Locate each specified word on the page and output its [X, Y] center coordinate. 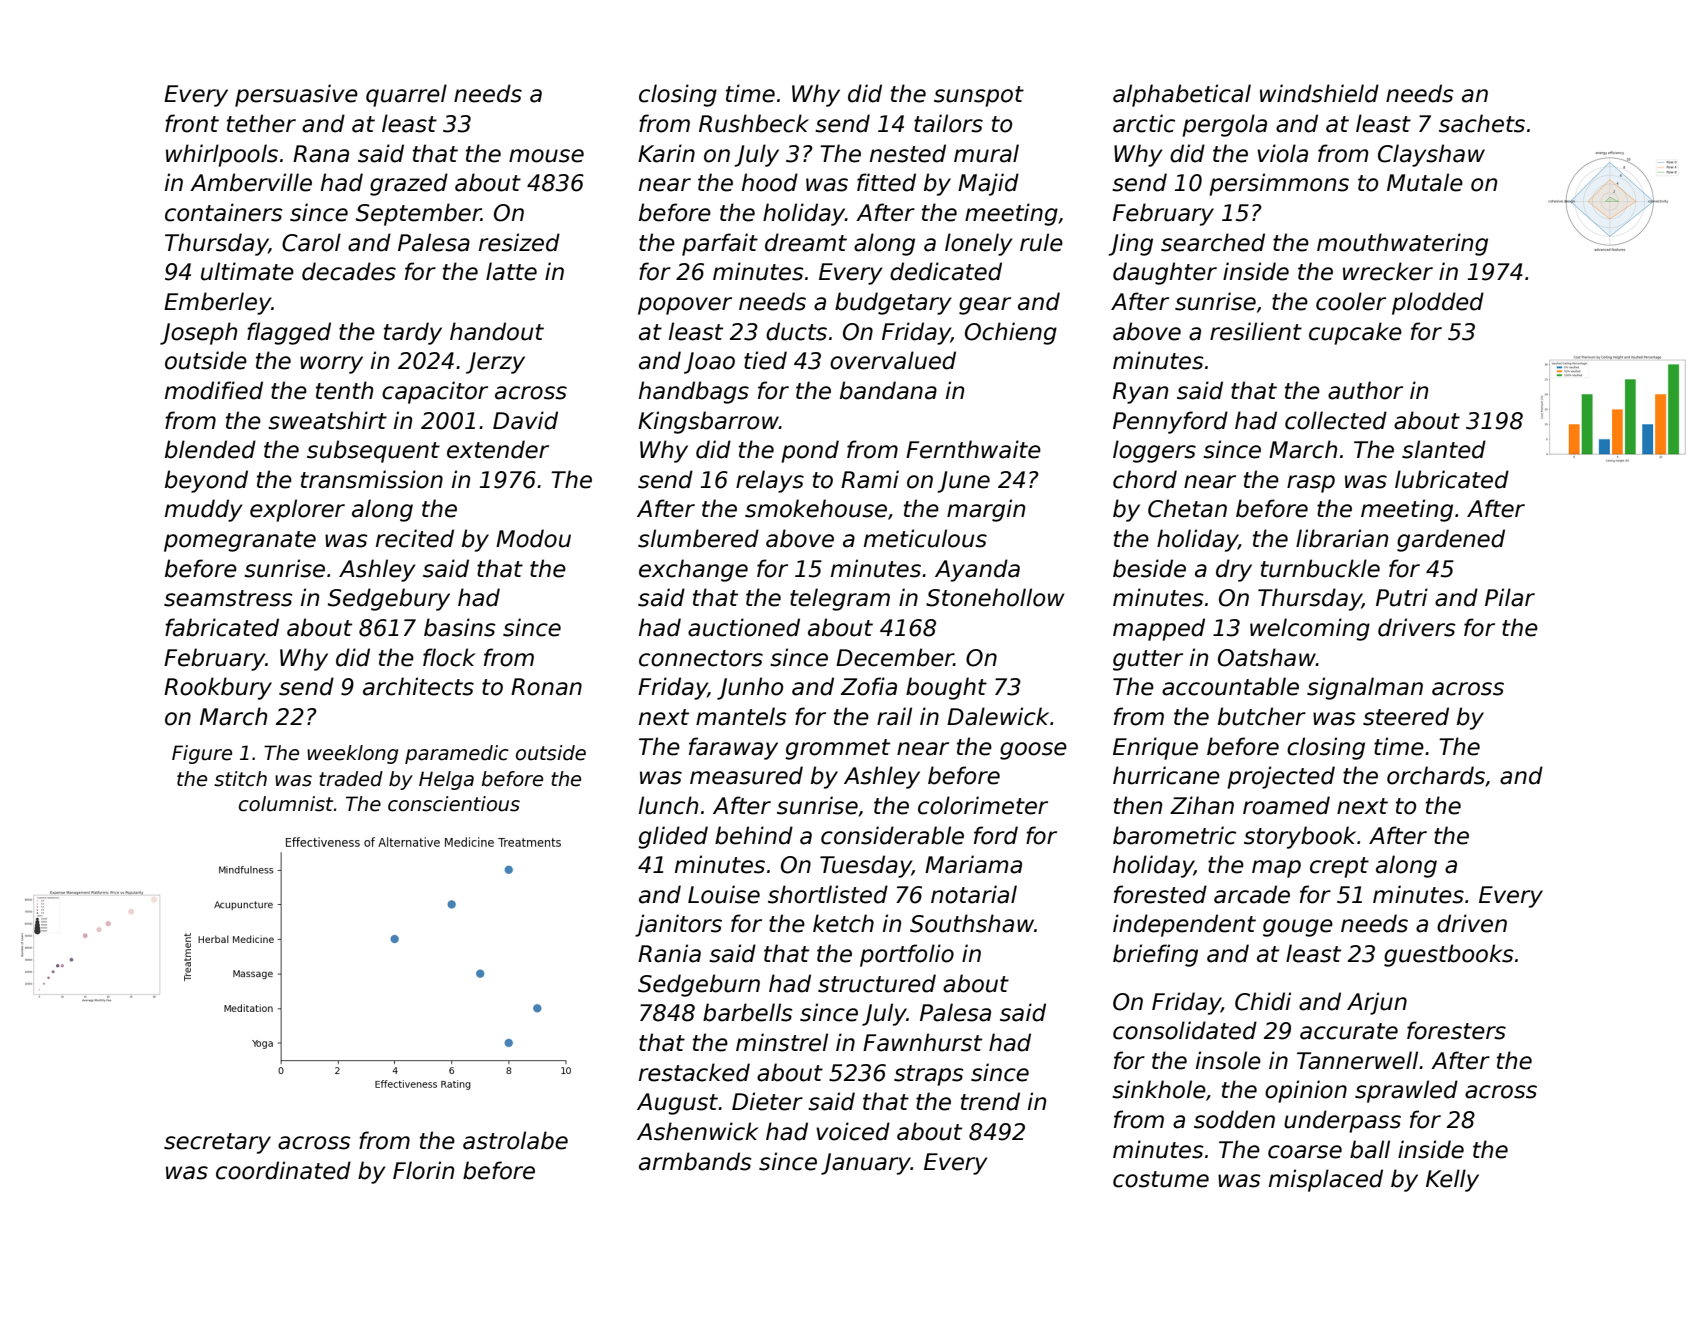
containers [224, 212]
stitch [240, 779]
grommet [837, 749]
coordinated [283, 1170]
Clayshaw [1431, 155]
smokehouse [816, 508]
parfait [720, 244]
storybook [1300, 837]
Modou [533, 538]
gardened [1451, 540]
